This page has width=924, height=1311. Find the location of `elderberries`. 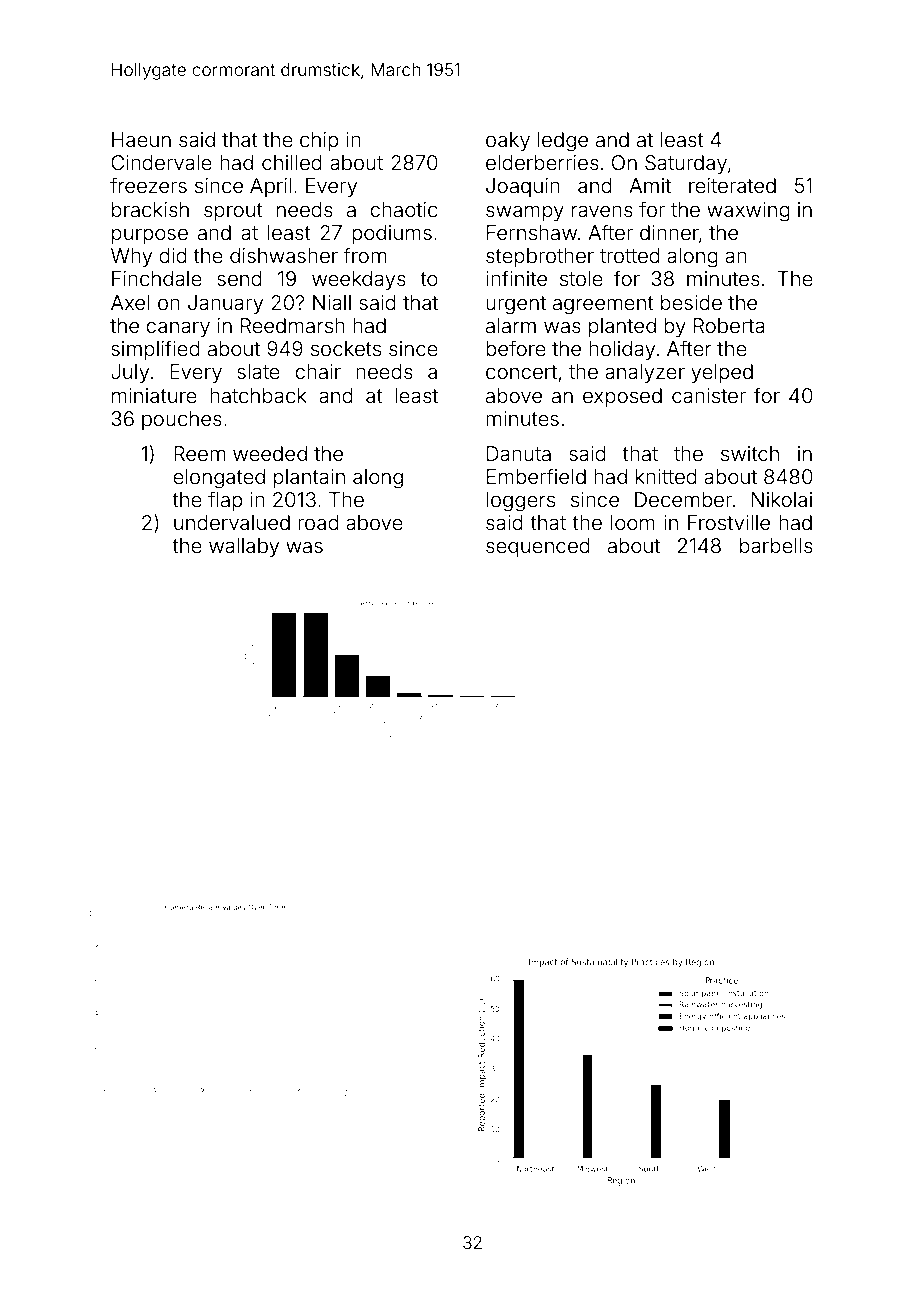

elderberries is located at coordinates (542, 162).
